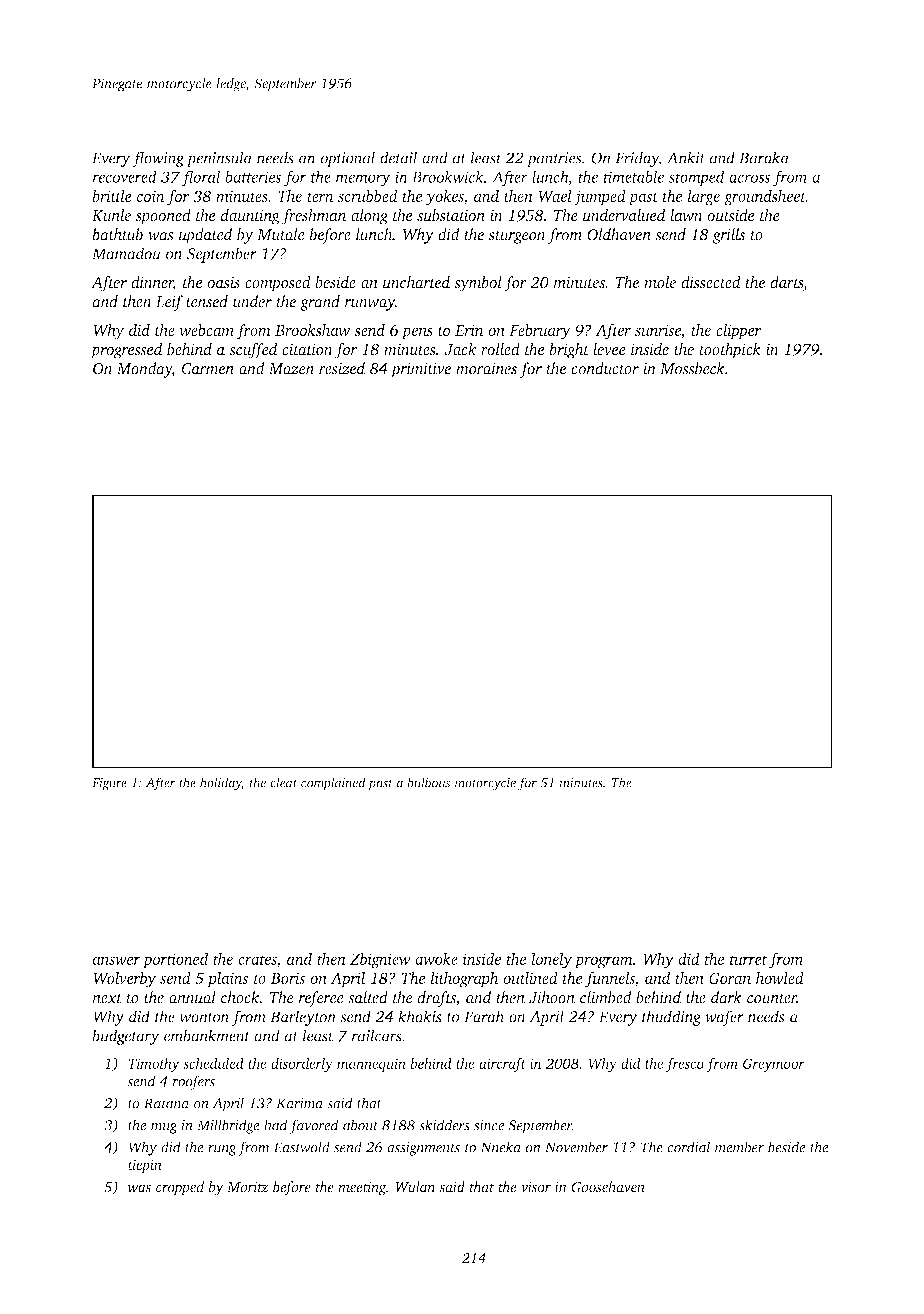 This screenshot has height=1314, width=924. What do you see at coordinates (124, 176) in the screenshot?
I see `recovered` at bounding box center [124, 176].
